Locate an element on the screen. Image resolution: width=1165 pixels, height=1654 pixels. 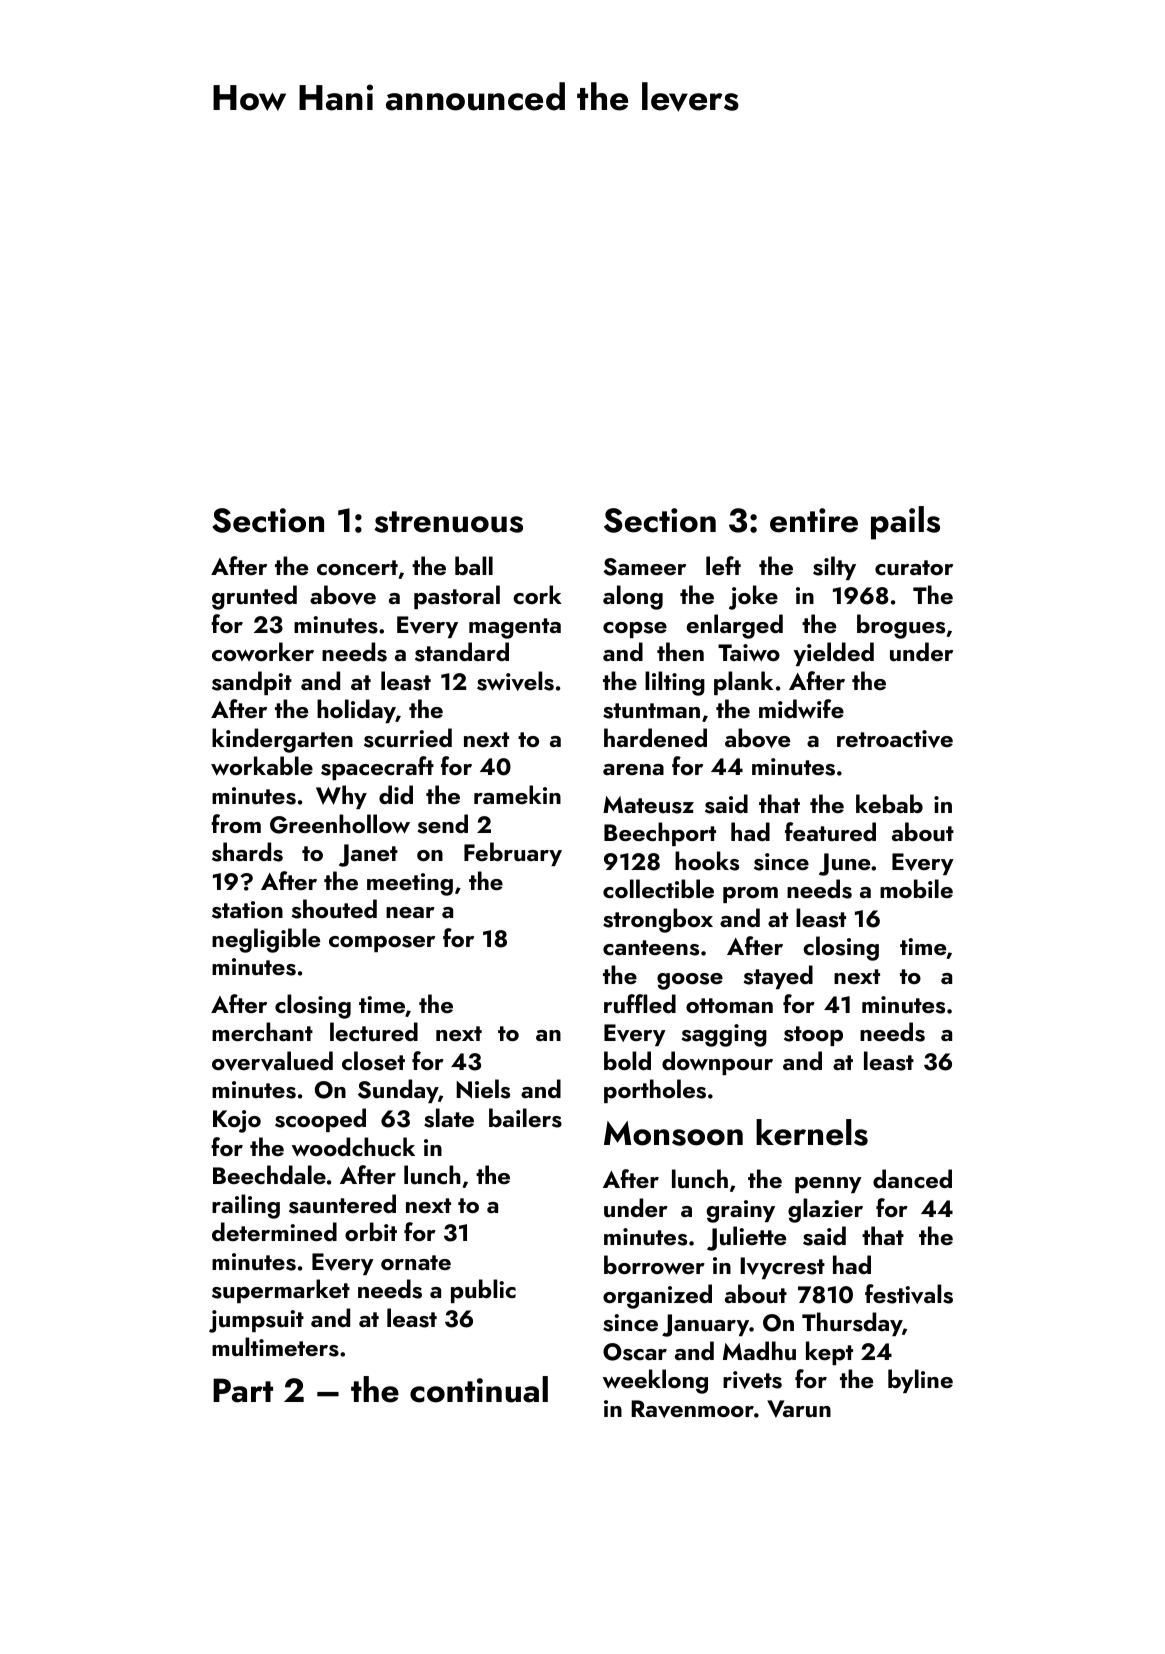
brogues is located at coordinates (901, 626).
